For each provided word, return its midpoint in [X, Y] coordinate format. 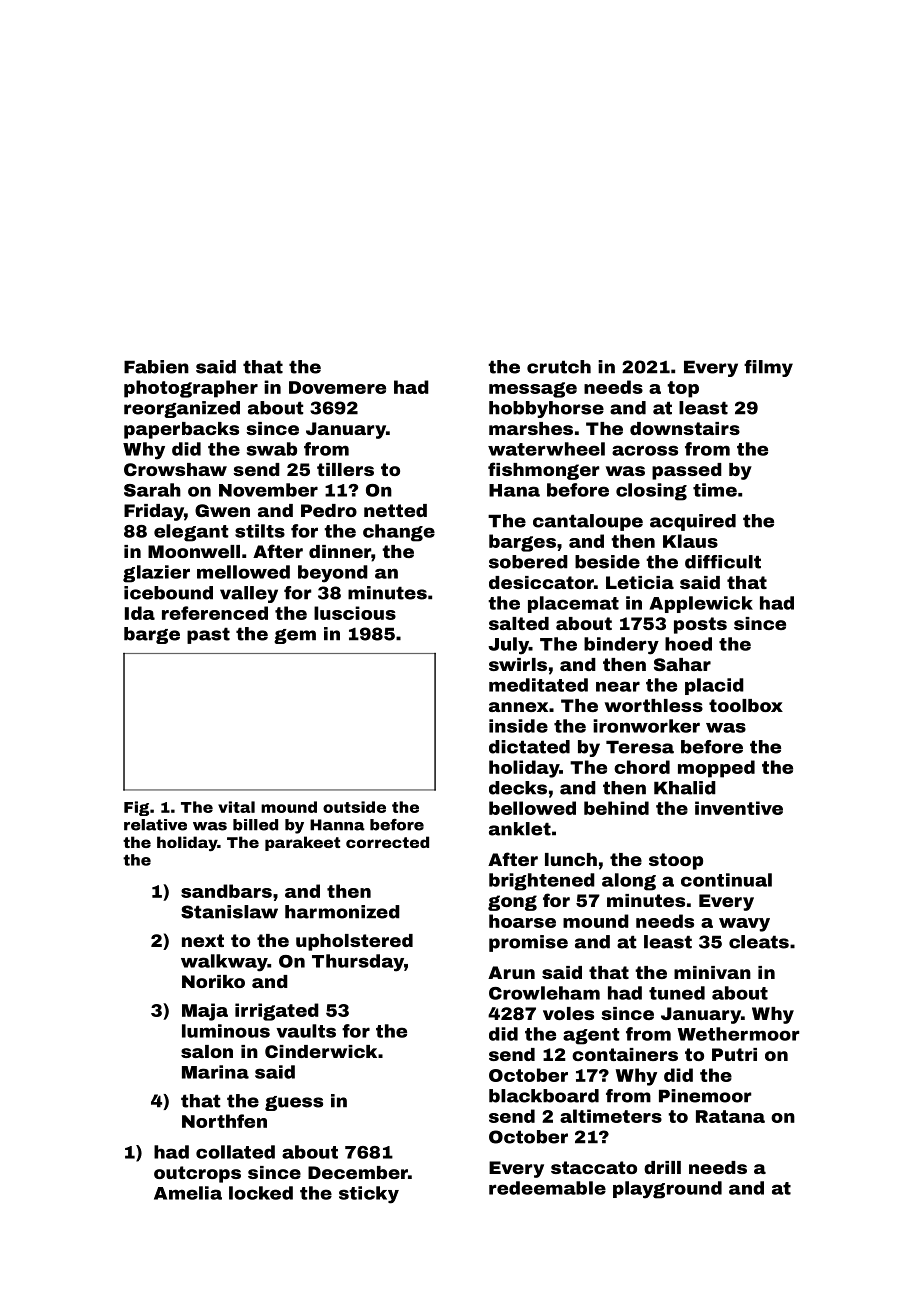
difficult [723, 562]
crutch [559, 367]
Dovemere [337, 387]
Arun [511, 972]
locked [261, 1193]
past [208, 635]
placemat [573, 604]
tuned [677, 993]
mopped [716, 769]
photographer [191, 389]
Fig [136, 808]
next [203, 940]
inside [518, 726]
